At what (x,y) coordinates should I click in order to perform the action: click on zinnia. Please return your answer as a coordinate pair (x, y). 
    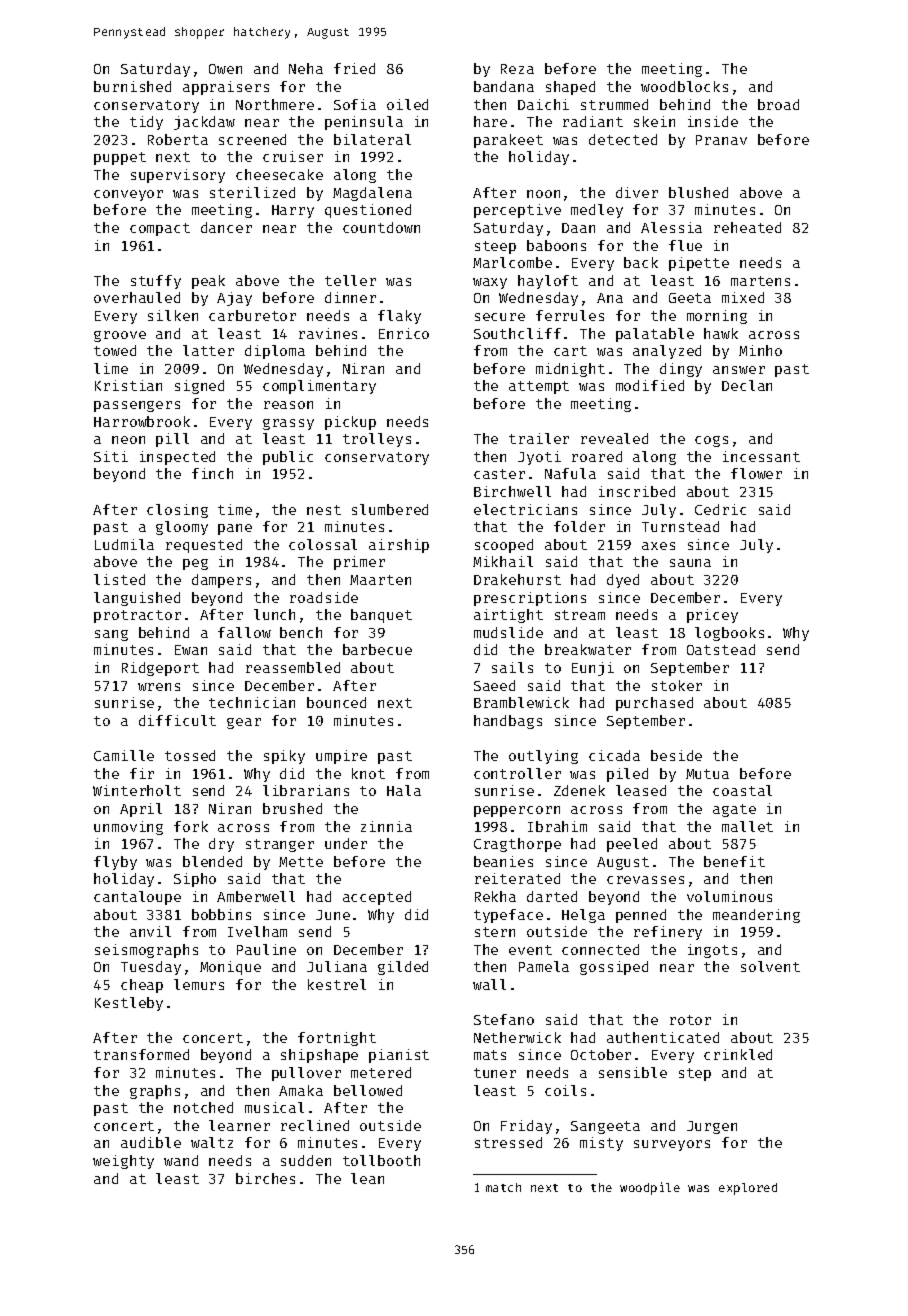
    Looking at the image, I should click on (386, 826).
